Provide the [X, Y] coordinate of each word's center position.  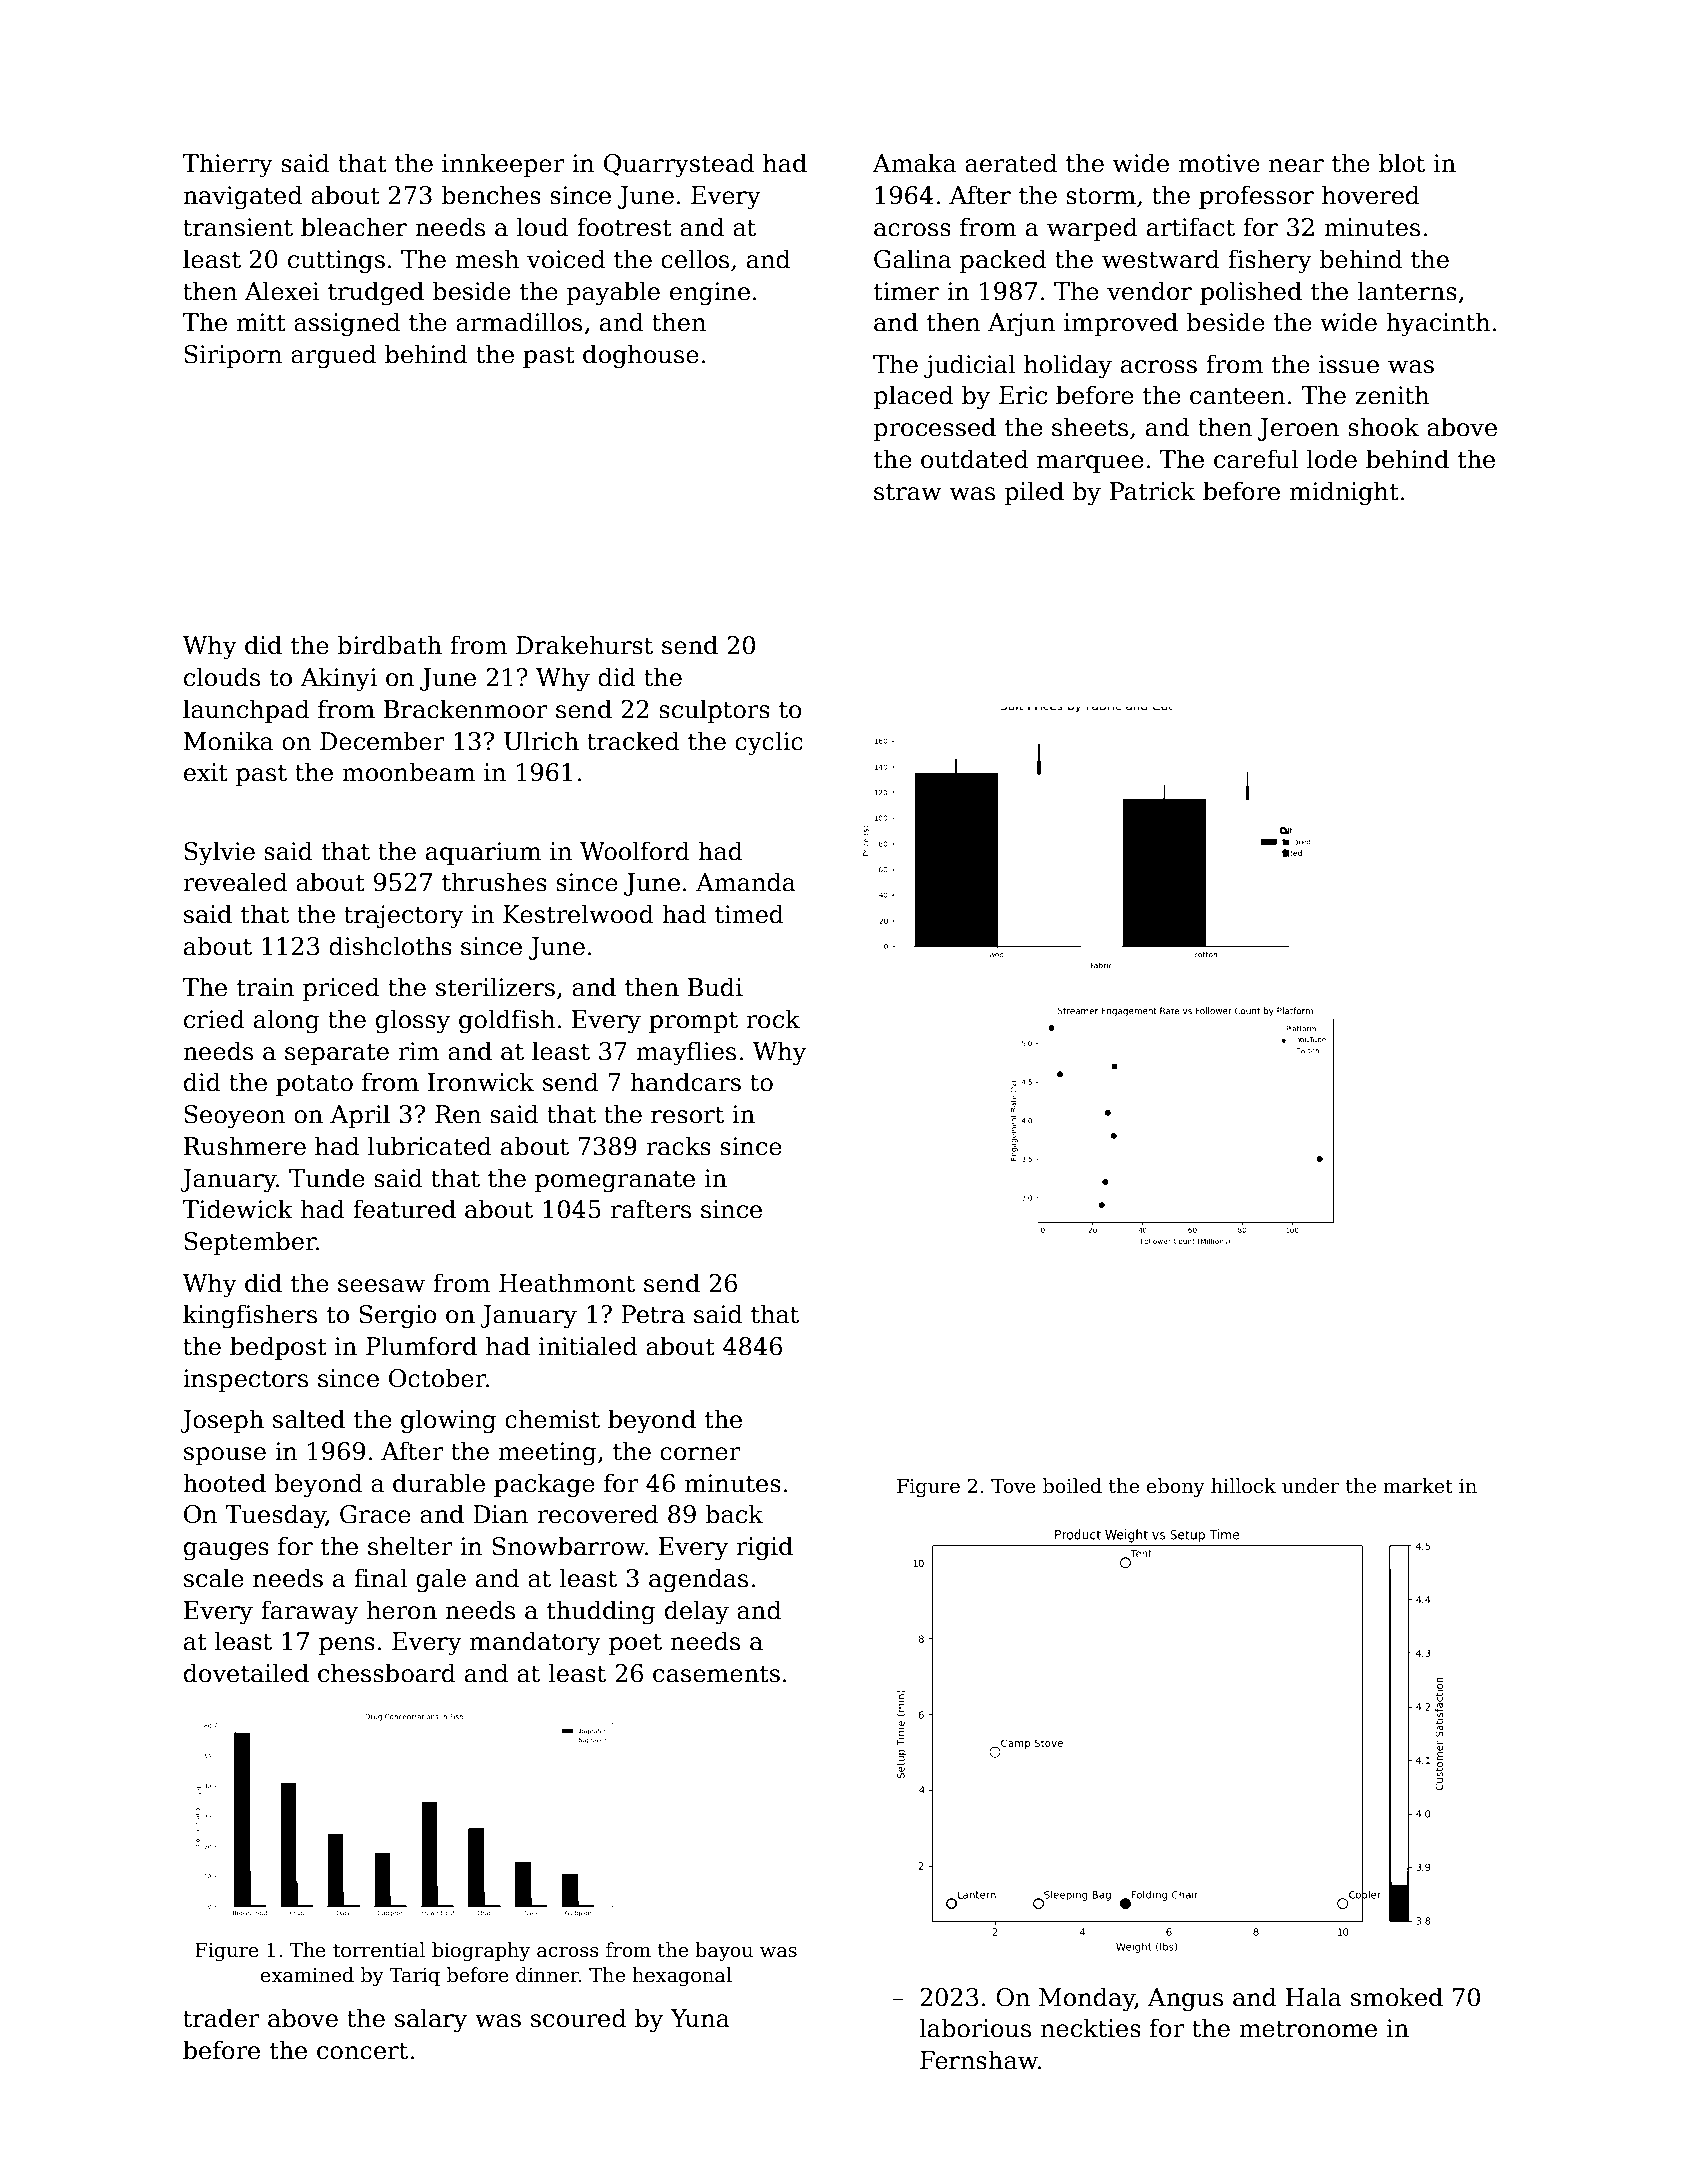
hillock [1243, 1486]
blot [1402, 163]
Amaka [914, 163]
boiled [1072, 1486]
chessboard [387, 1673]
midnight [1344, 493]
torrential [379, 1950]
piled [1034, 493]
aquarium [484, 853]
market [1418, 1486]
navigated [242, 197]
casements [716, 1674]
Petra [653, 1314]
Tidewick [238, 1209]
